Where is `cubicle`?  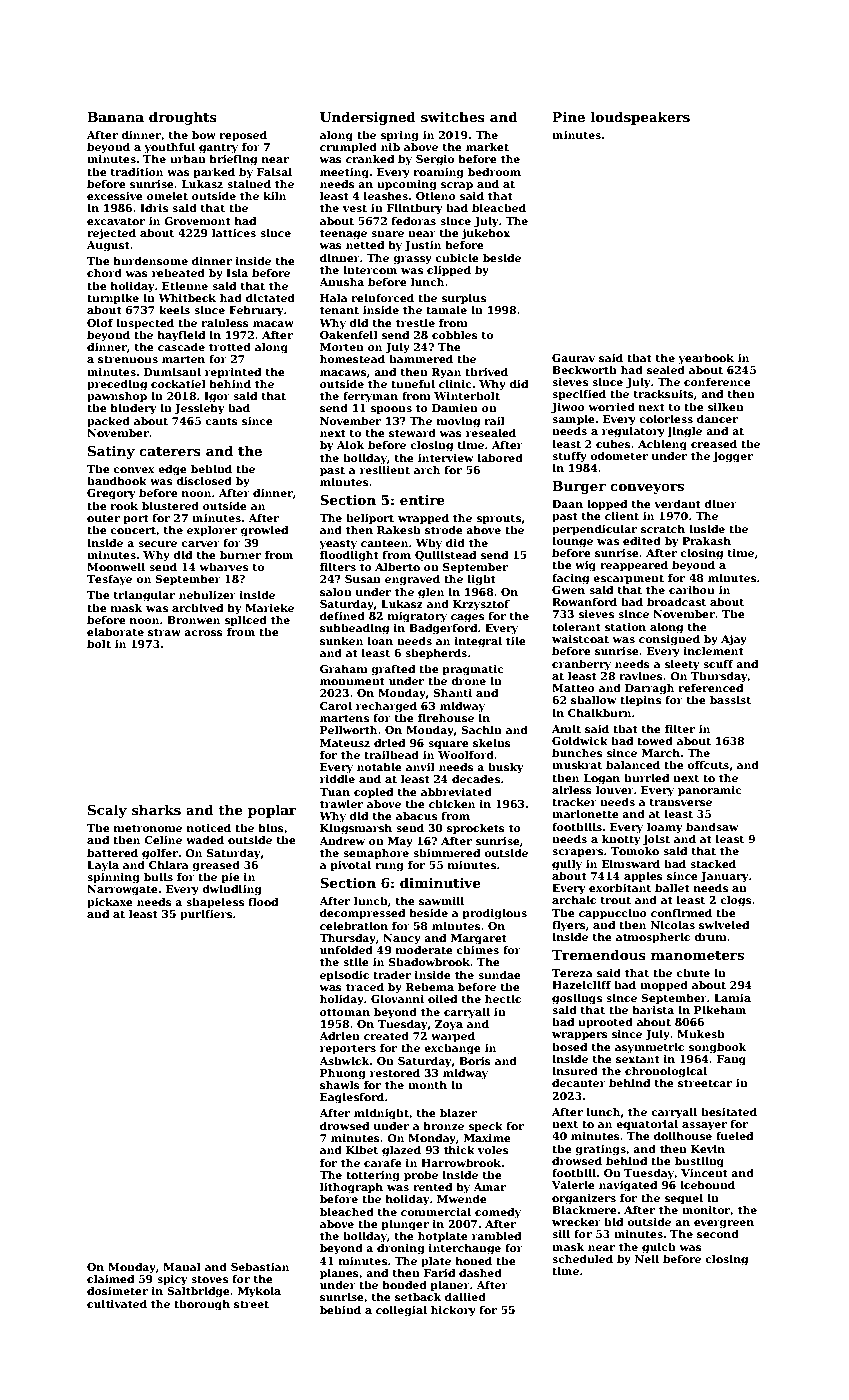 cubicle is located at coordinates (457, 257).
